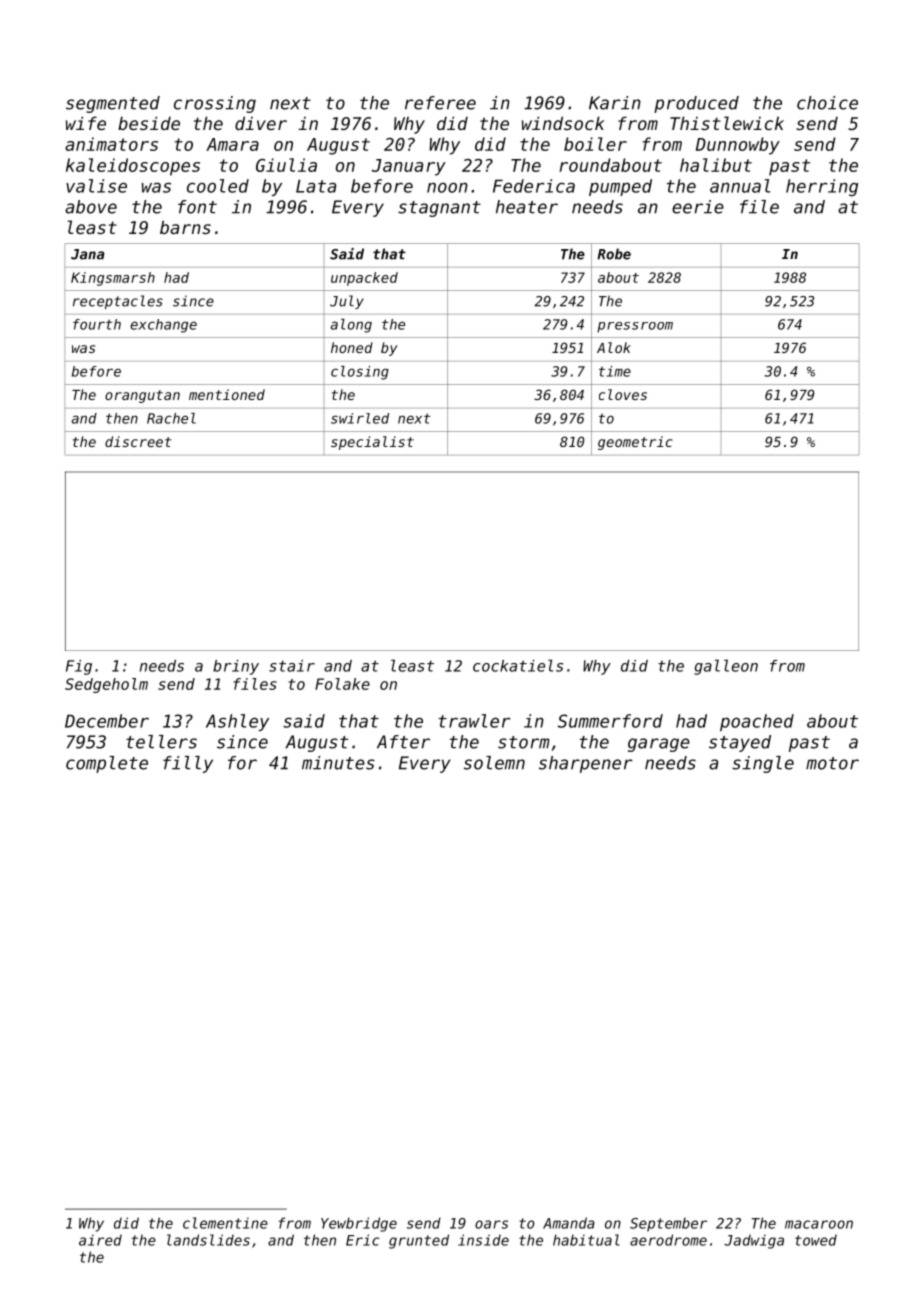  I want to click on solemn, so click(494, 763).
